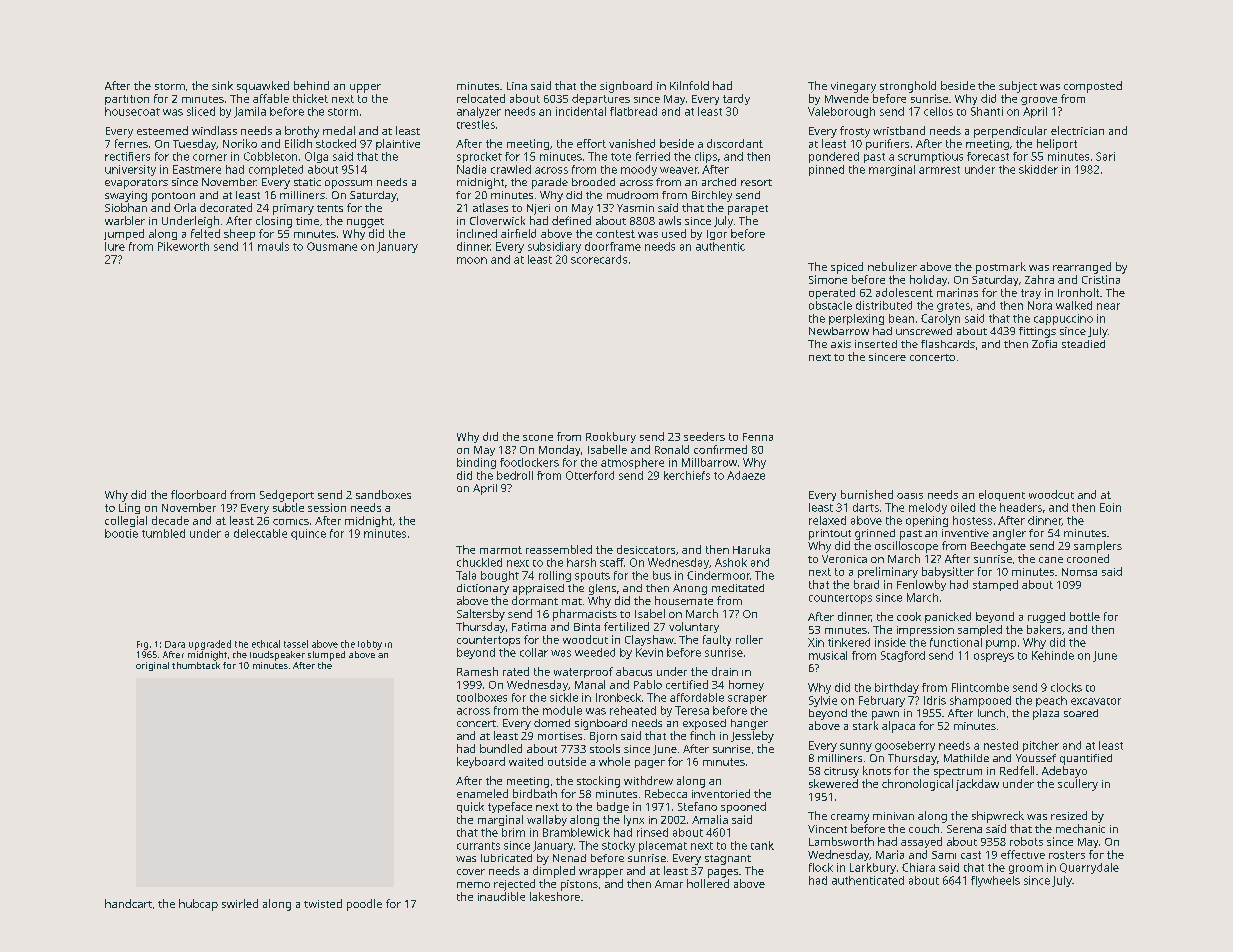  Describe the element at coordinates (183, 246) in the screenshot. I see `Pikeworth` at that location.
